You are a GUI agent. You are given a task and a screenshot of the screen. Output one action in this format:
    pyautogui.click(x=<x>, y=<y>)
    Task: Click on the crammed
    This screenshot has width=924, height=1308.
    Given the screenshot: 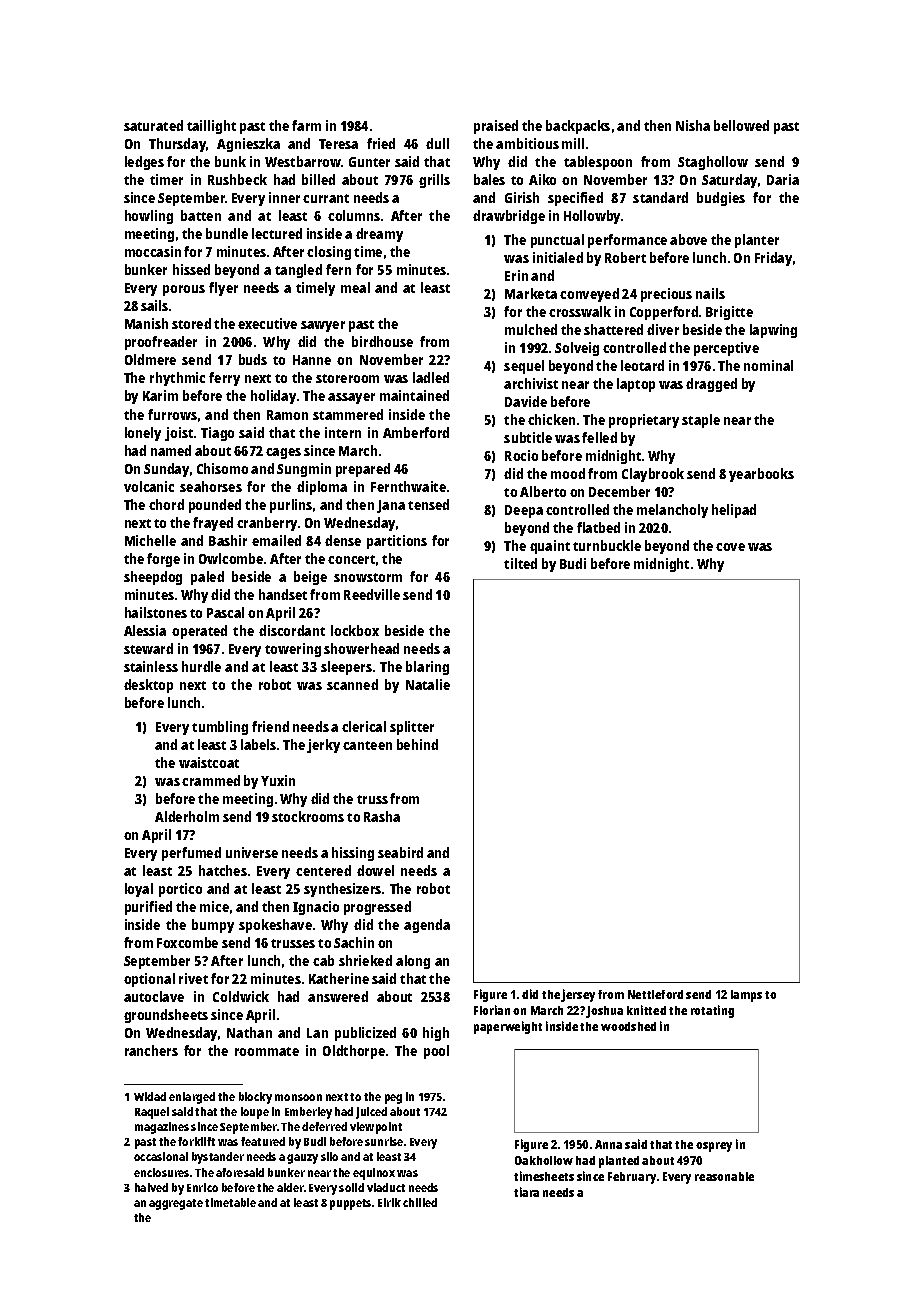 What is the action you would take?
    pyautogui.click(x=211, y=780)
